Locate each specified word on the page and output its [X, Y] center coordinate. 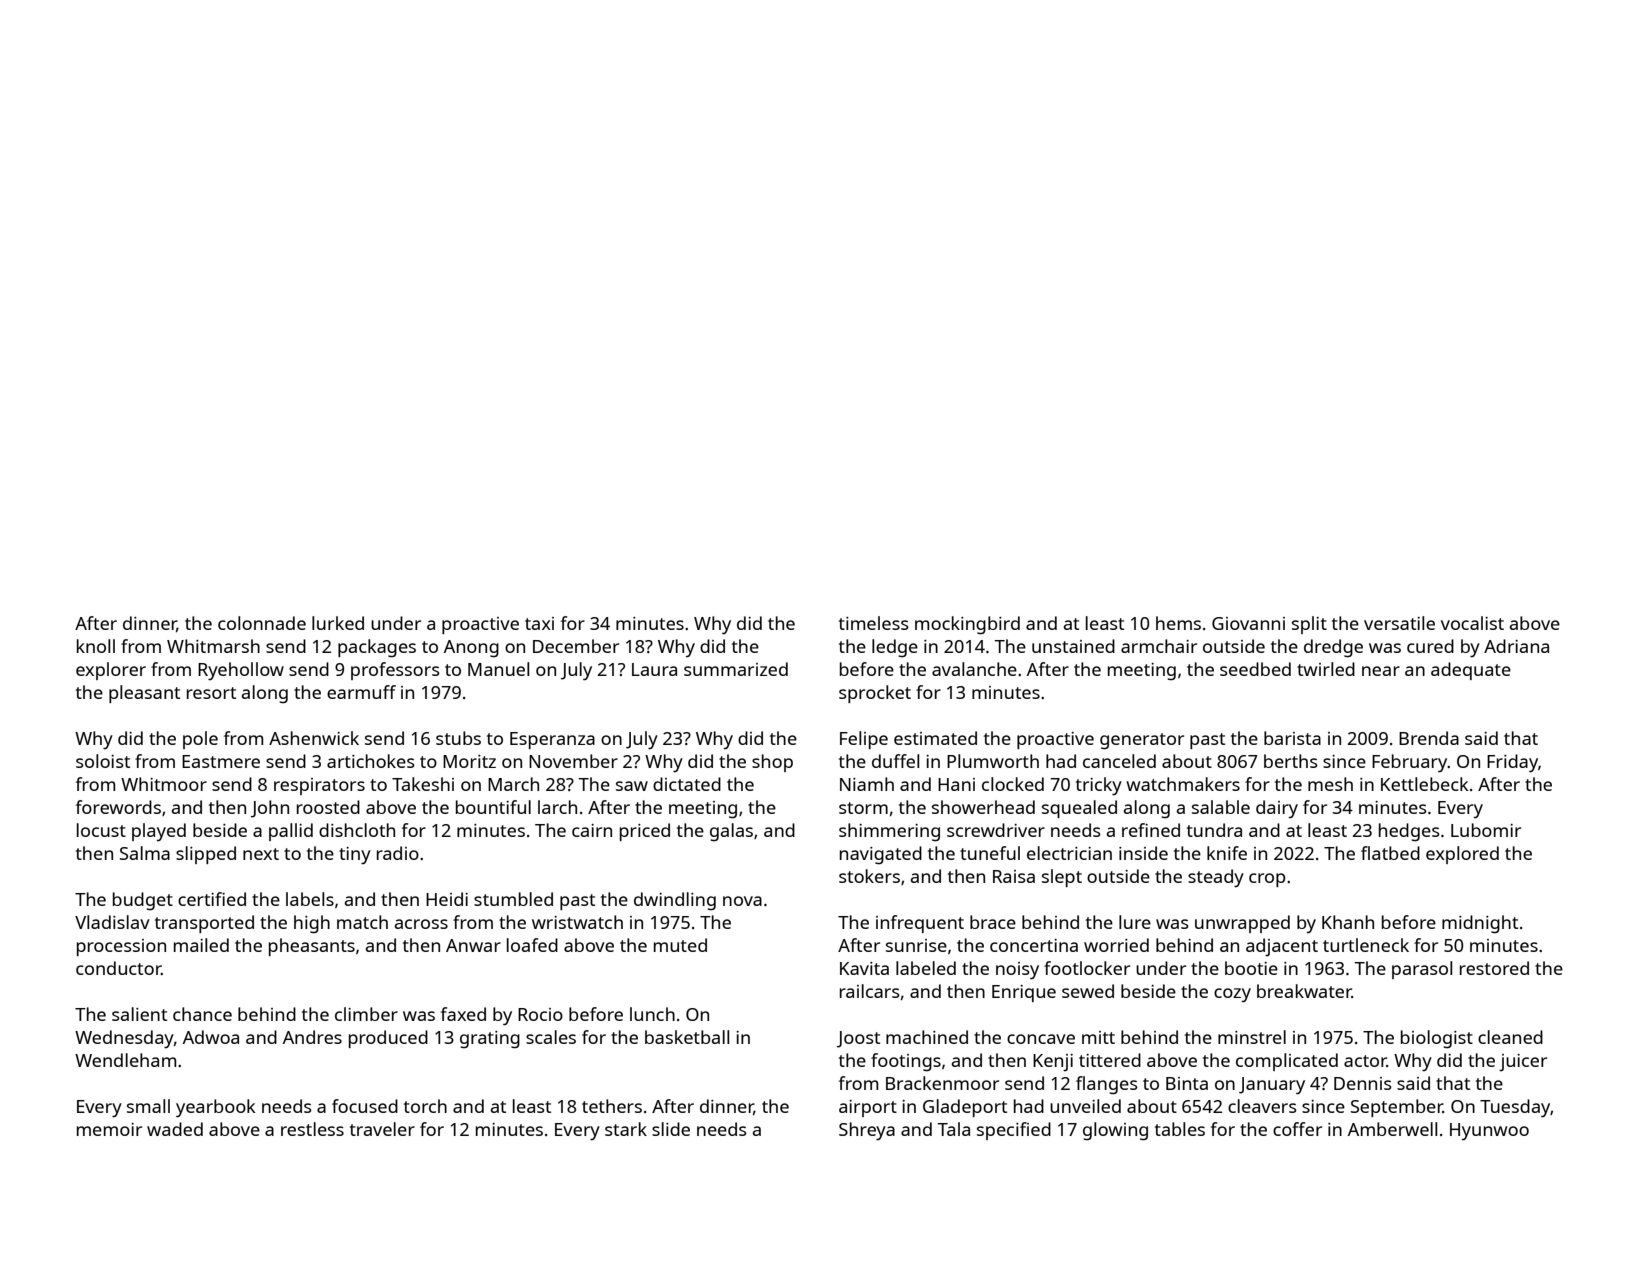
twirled [1326, 669]
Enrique [1024, 993]
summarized [736, 669]
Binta [1187, 1083]
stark [626, 1129]
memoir [109, 1129]
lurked [338, 623]
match [362, 922]
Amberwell [1392, 1129]
